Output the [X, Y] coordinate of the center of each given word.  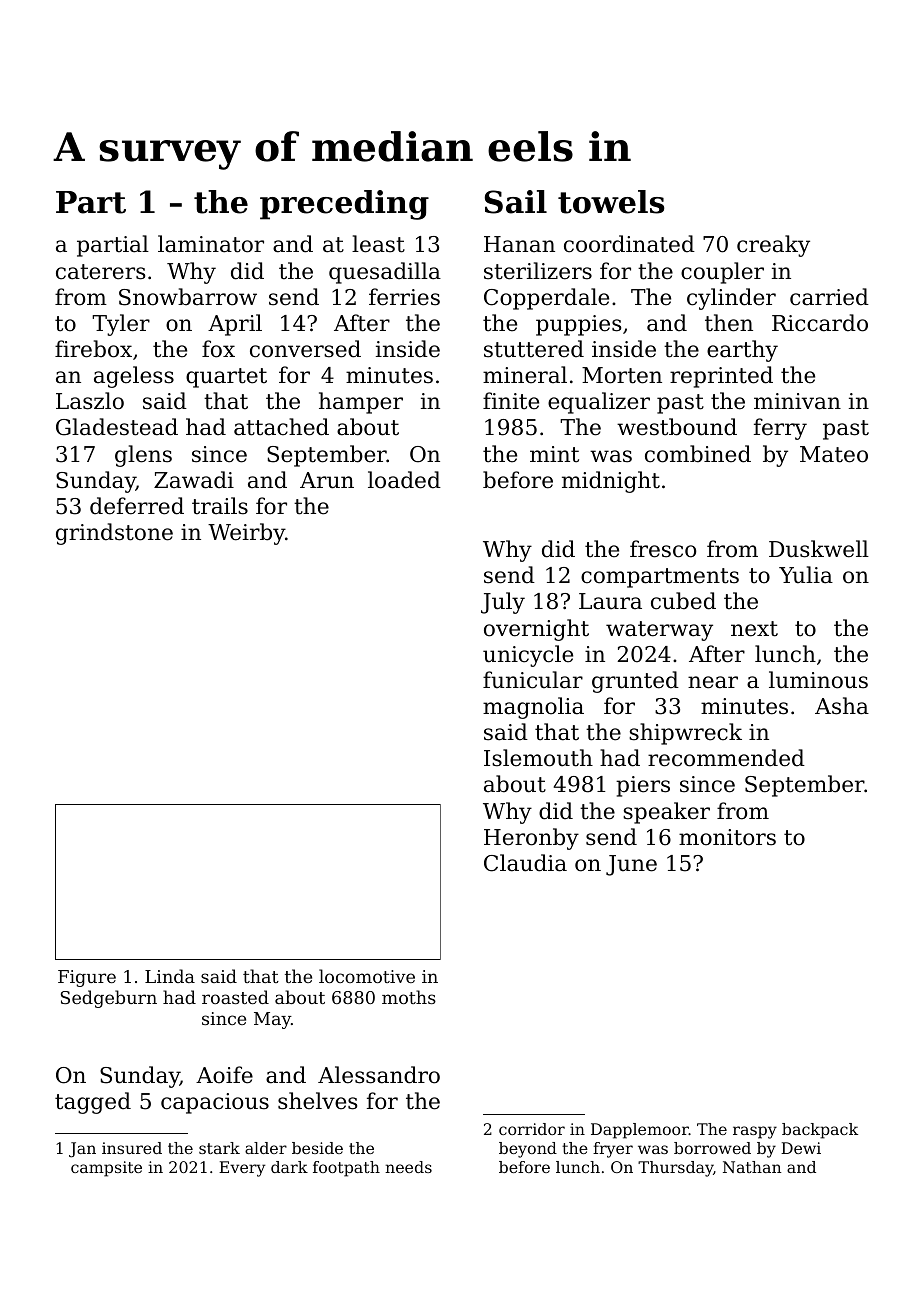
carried [829, 297]
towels [611, 202]
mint [554, 454]
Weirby [246, 534]
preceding [344, 205]
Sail [516, 202]
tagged [93, 1103]
